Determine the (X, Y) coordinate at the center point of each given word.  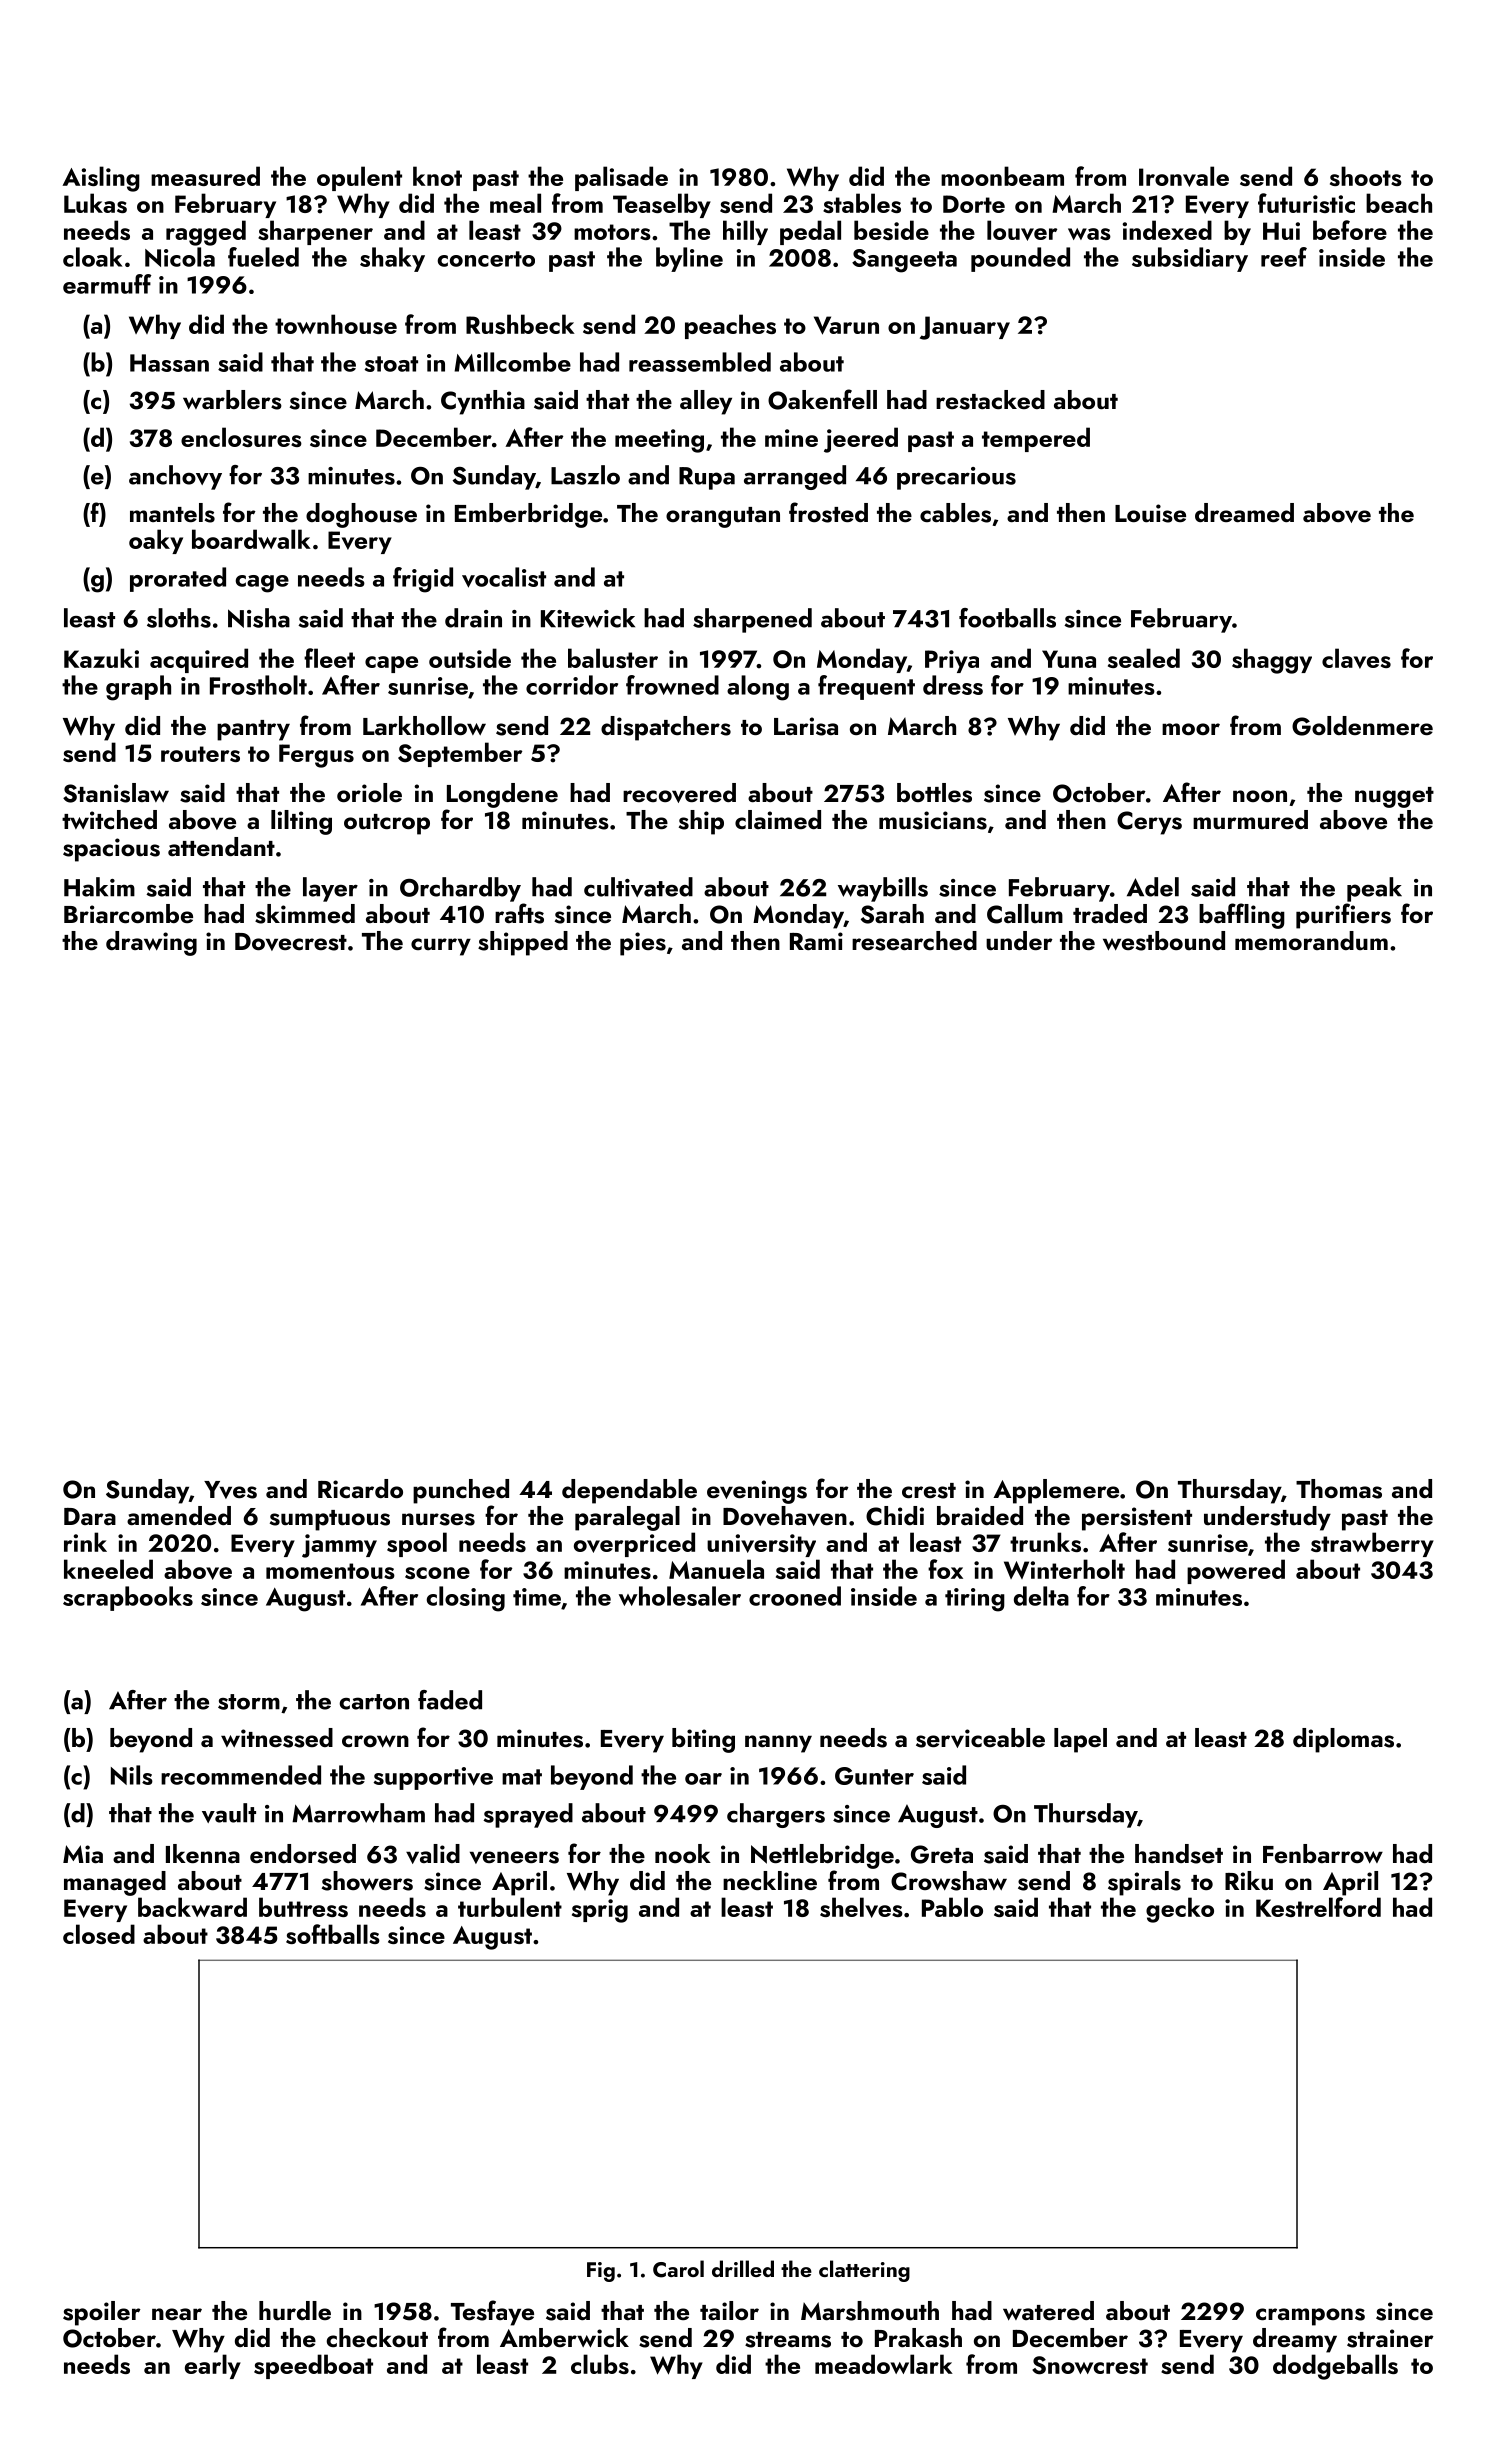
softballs (333, 1934)
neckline (770, 1880)
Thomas (1339, 1489)
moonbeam (1002, 176)
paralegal (627, 1518)
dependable (629, 1491)
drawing (151, 943)
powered (1236, 1571)
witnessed (277, 1738)
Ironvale (1184, 176)
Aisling (101, 179)
